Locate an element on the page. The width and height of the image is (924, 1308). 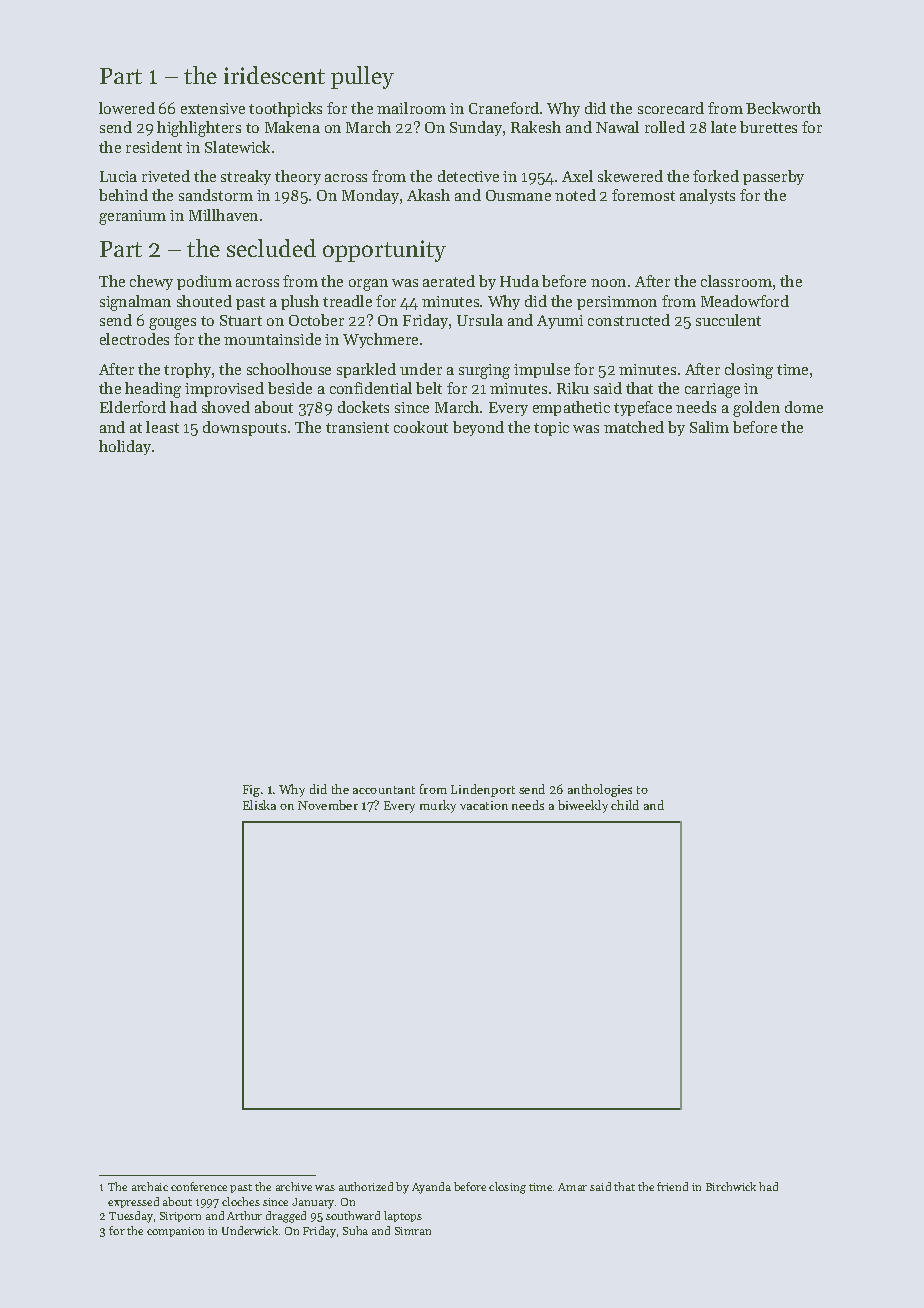
authorized is located at coordinates (366, 1186).
